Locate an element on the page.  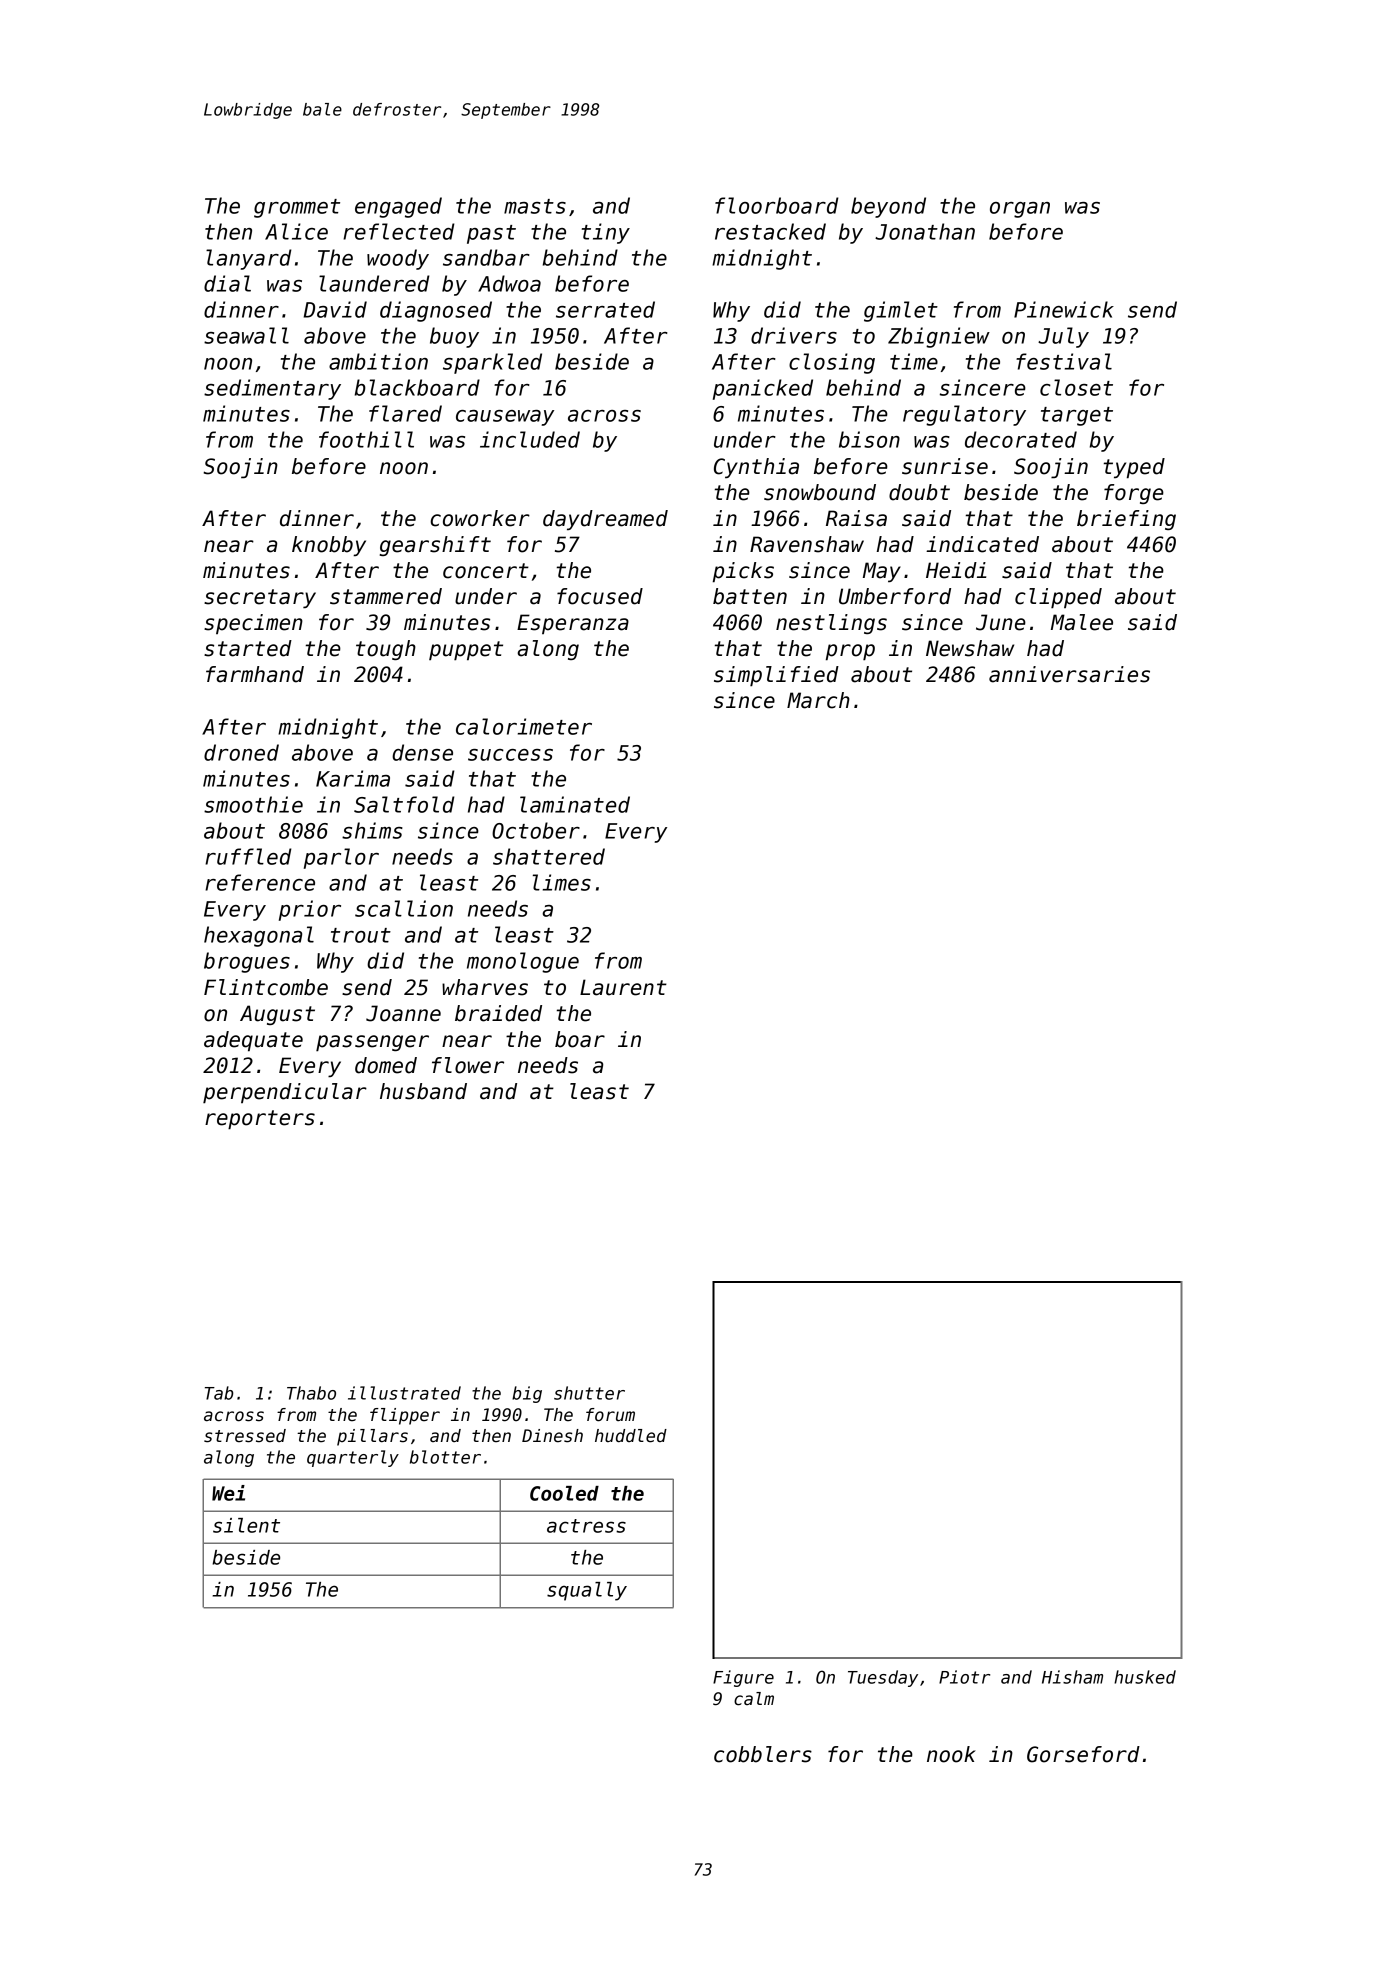
Laurent is located at coordinates (623, 987).
